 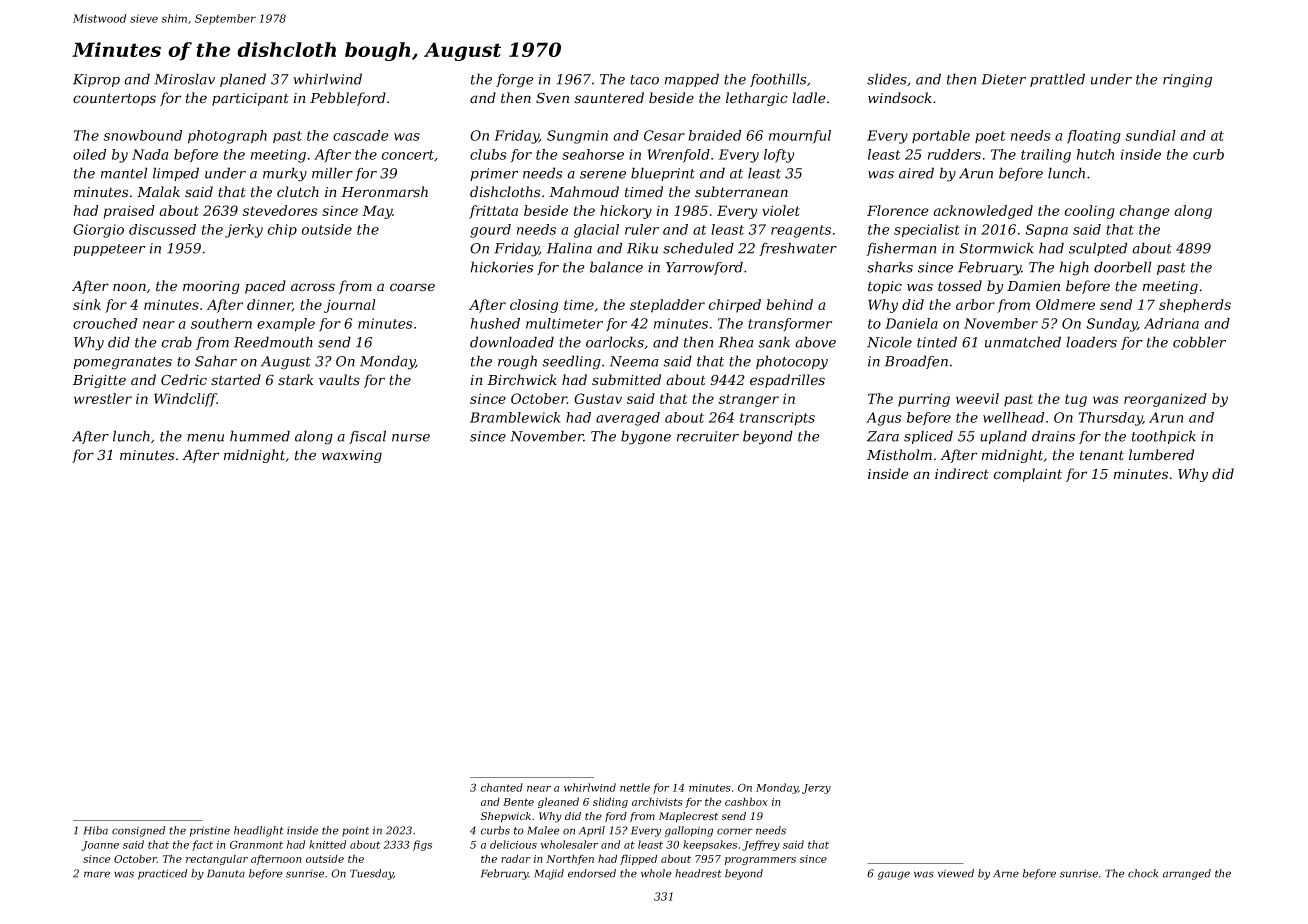 I want to click on wrestler, so click(x=103, y=398).
